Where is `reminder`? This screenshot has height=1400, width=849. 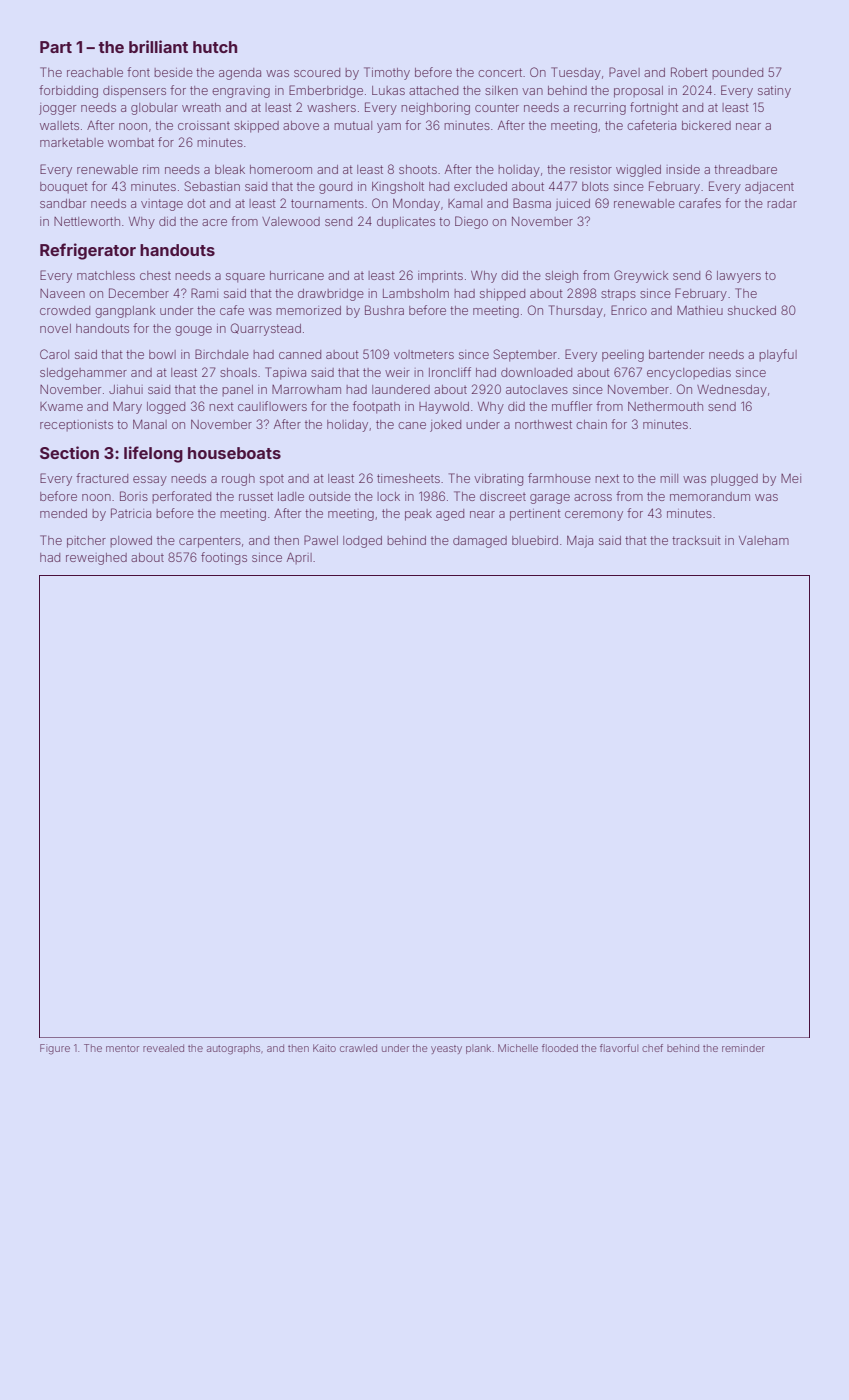
reminder is located at coordinates (743, 1048).
